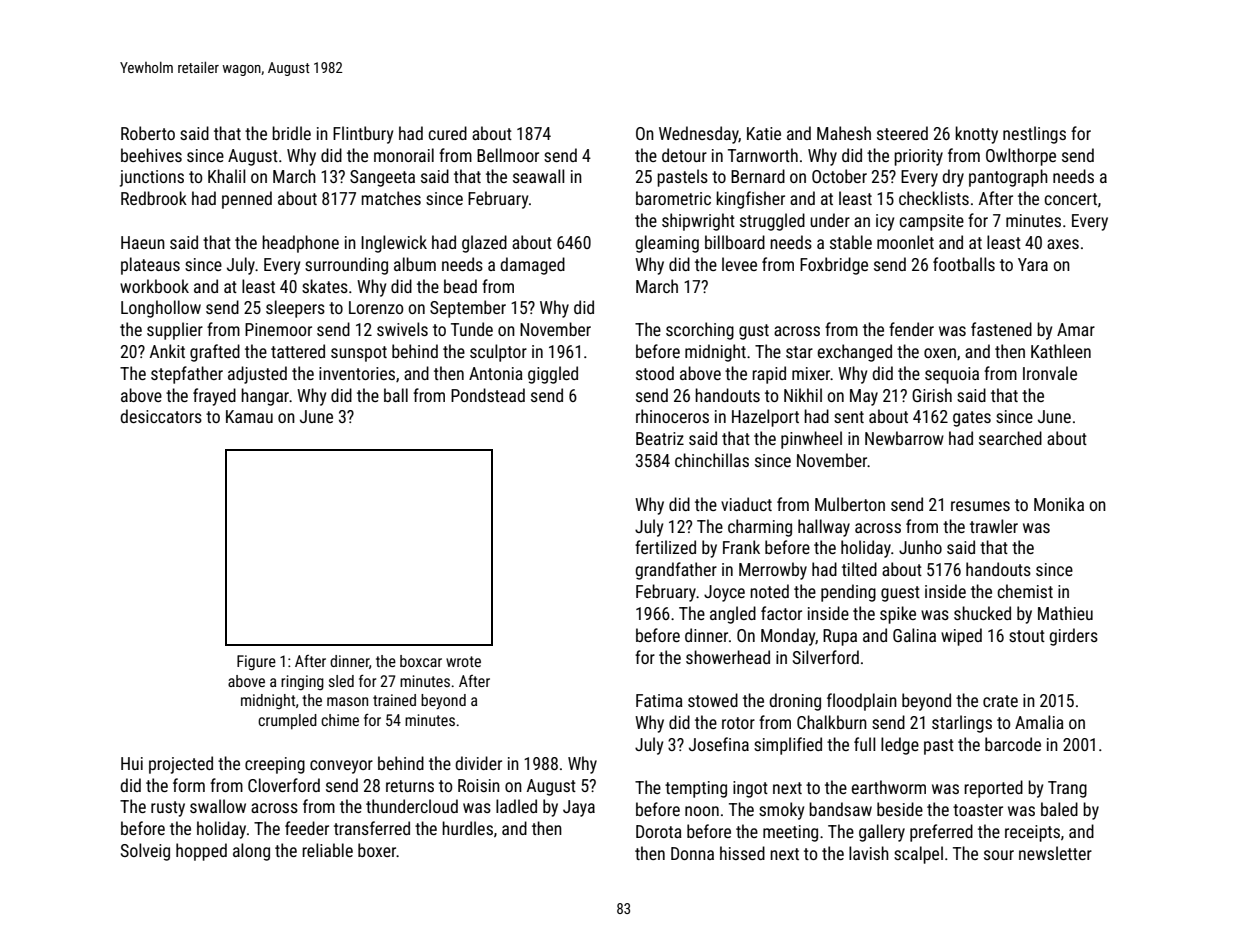 This document has height=952, width=1233. What do you see at coordinates (391, 198) in the document?
I see `matches` at bounding box center [391, 198].
